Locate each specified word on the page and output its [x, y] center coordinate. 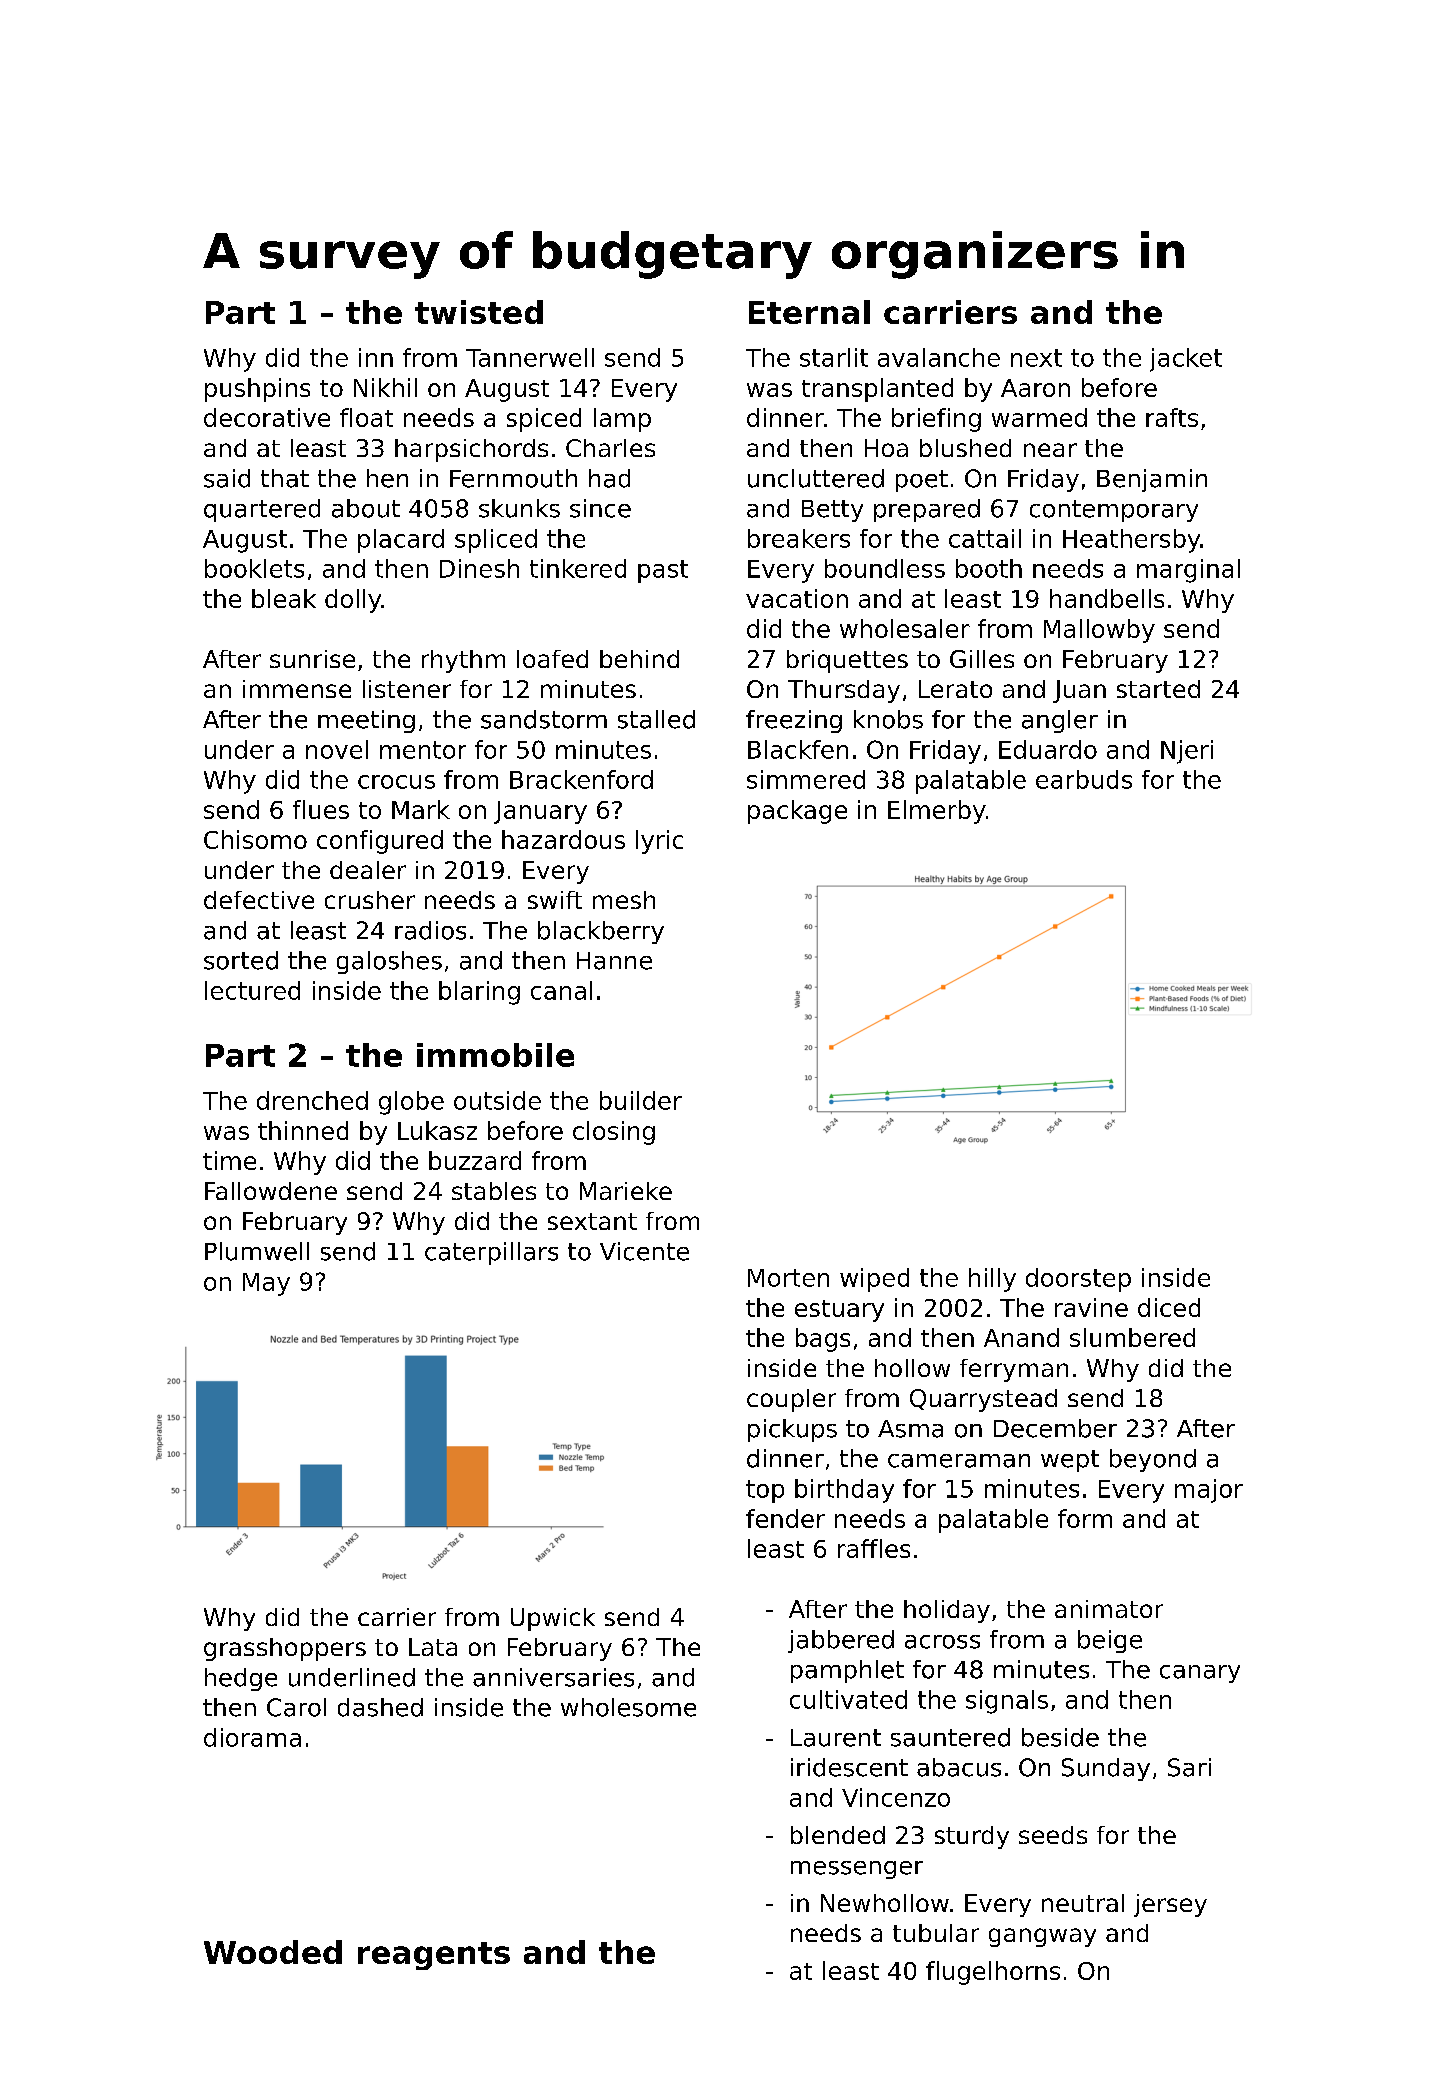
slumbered [1132, 1337]
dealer [368, 870]
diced [1169, 1307]
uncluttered [816, 478]
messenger [857, 1870]
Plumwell [257, 1251]
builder [641, 1100]
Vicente [644, 1251]
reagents [434, 1956]
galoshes [389, 962]
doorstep [1078, 1280]
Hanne [614, 961]
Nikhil [385, 387]
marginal [1188, 571]
